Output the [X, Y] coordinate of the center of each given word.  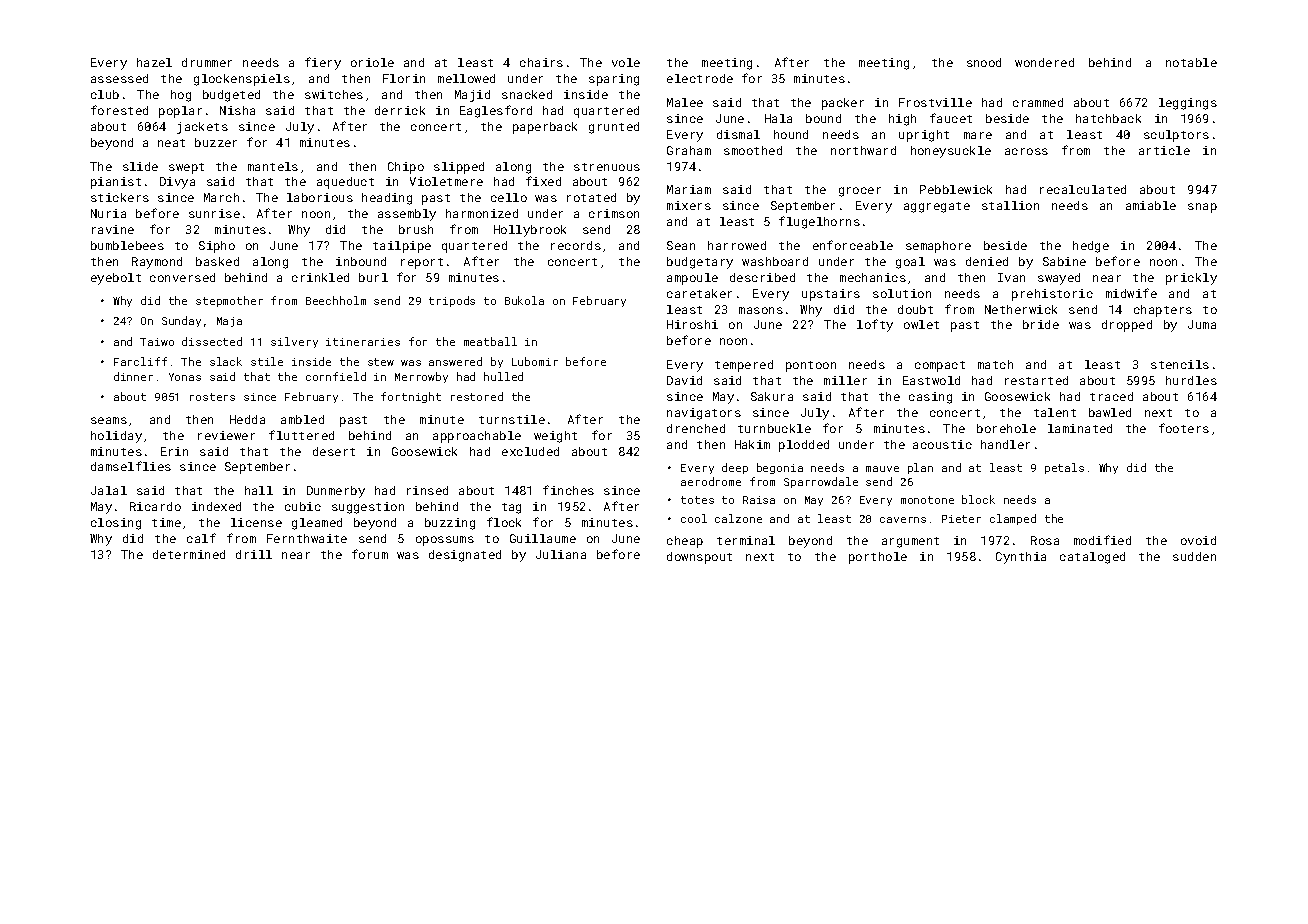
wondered [1044, 62]
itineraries [363, 342]
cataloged [1092, 558]
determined [189, 554]
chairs [541, 62]
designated [465, 556]
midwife [1131, 293]
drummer [207, 62]
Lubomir [535, 361]
